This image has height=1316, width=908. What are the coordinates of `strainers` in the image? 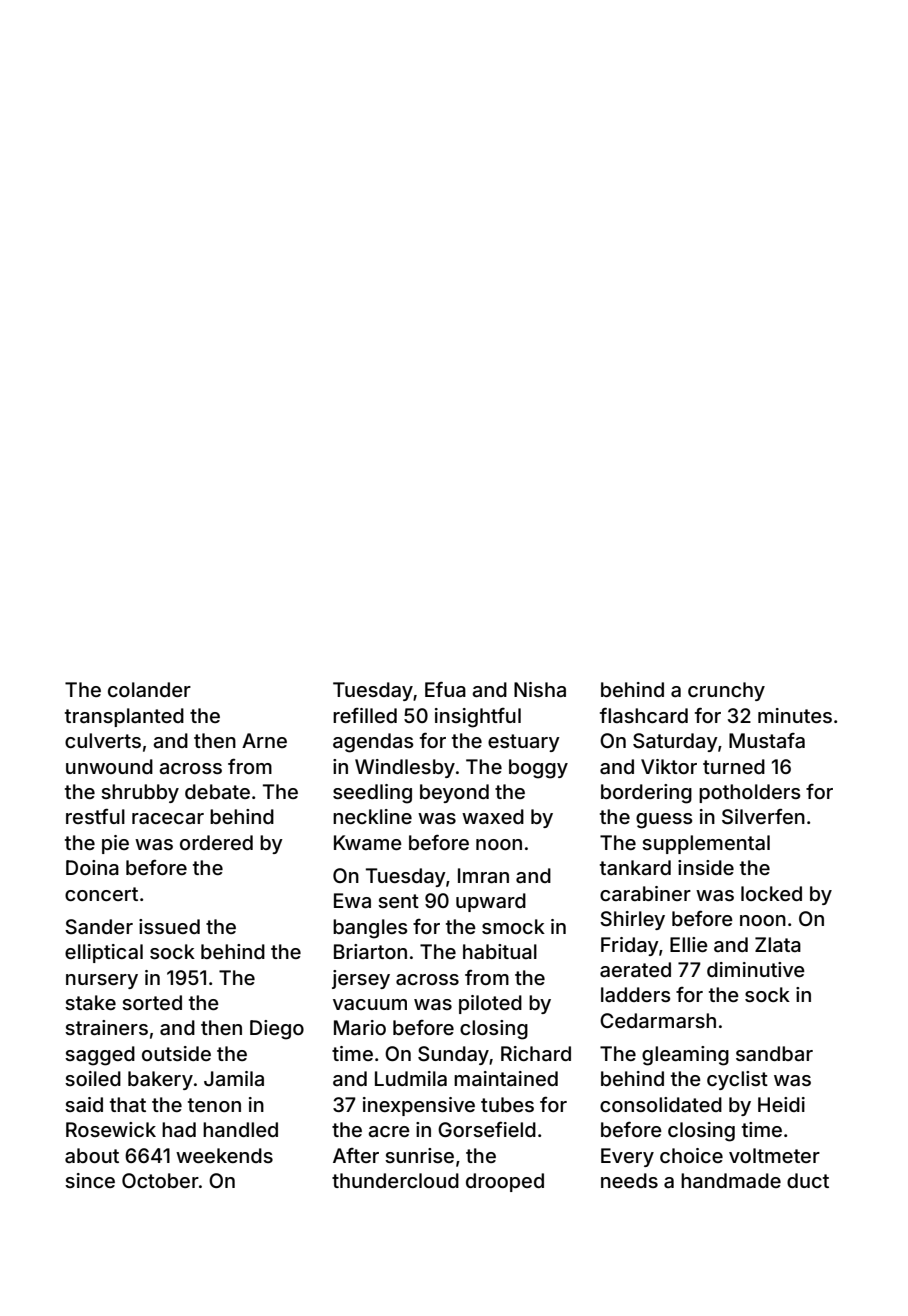 It's located at (106, 1027).
